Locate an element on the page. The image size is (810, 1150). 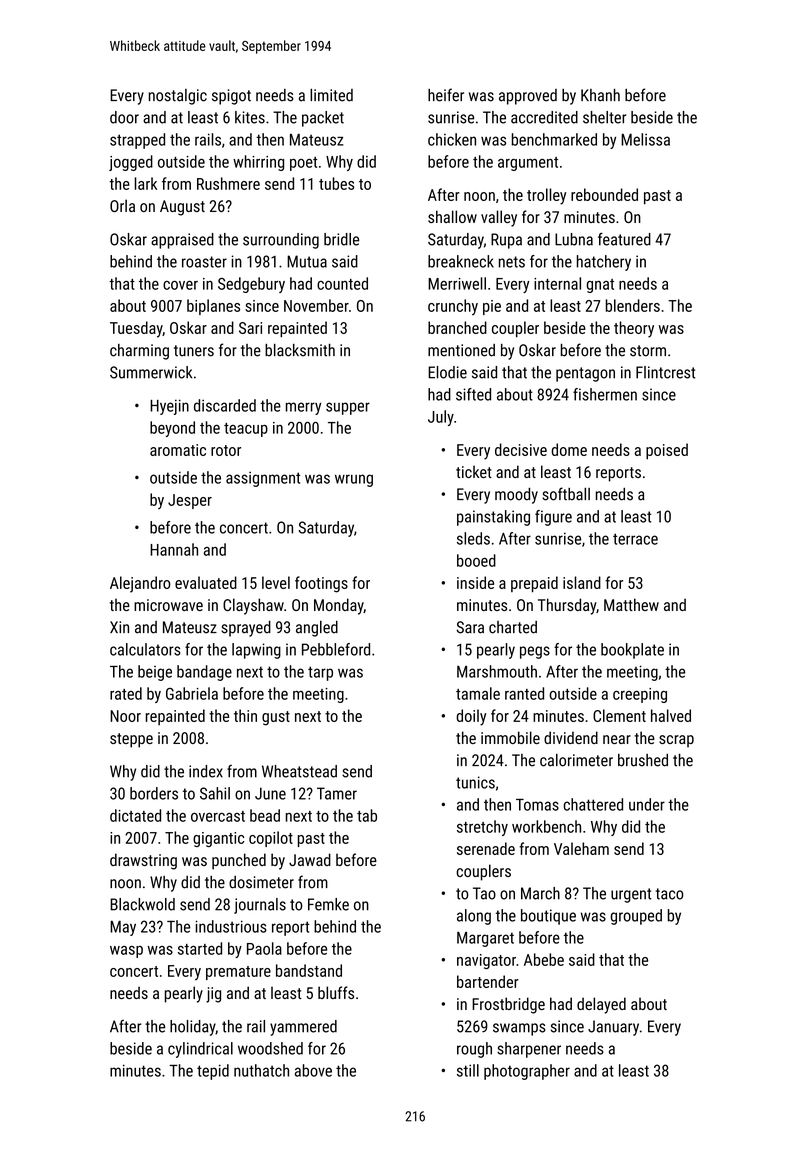
fishermen is located at coordinates (605, 394).
